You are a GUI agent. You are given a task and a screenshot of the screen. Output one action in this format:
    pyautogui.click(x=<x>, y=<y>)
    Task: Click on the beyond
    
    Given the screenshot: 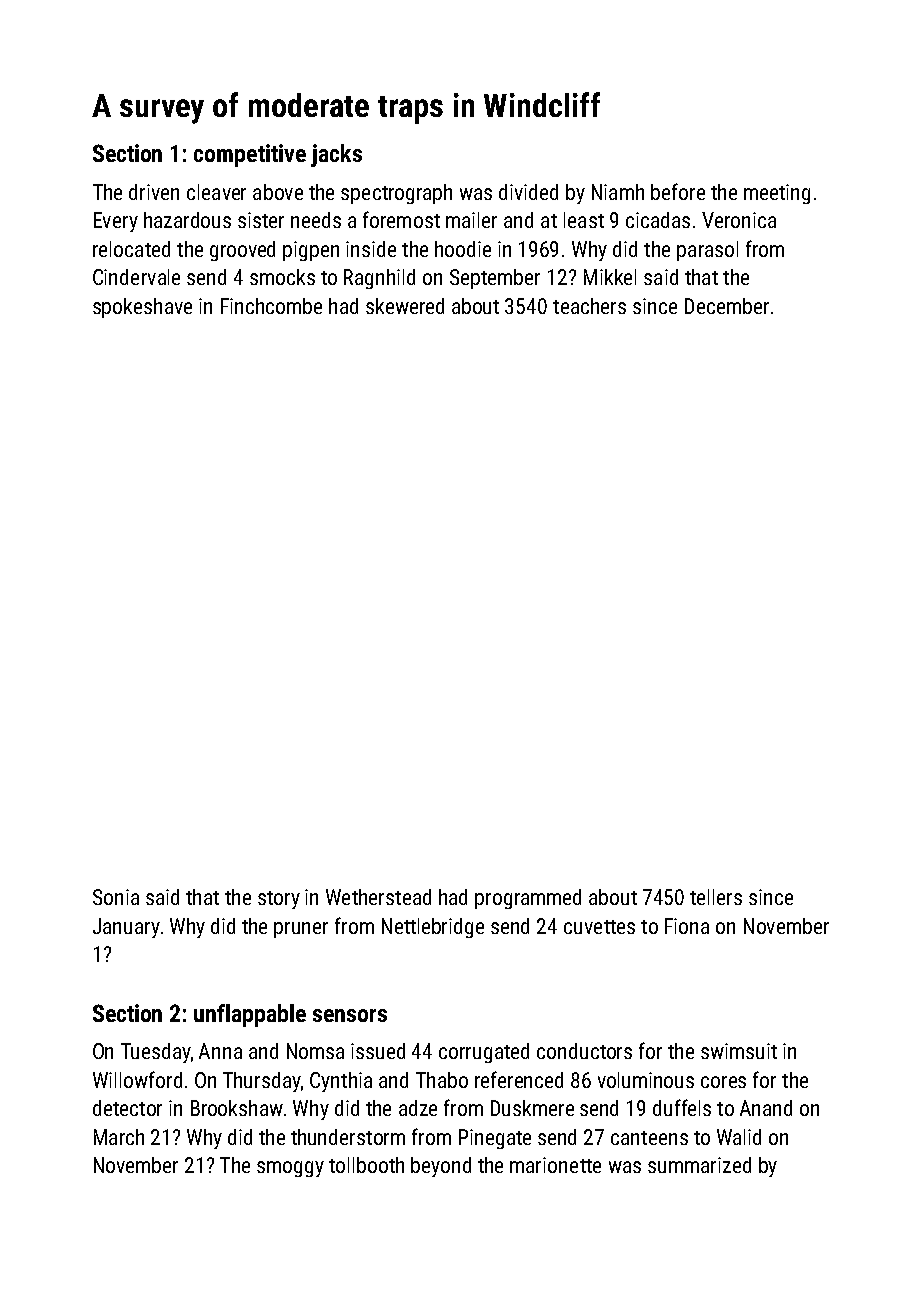 What is the action you would take?
    pyautogui.click(x=441, y=1167)
